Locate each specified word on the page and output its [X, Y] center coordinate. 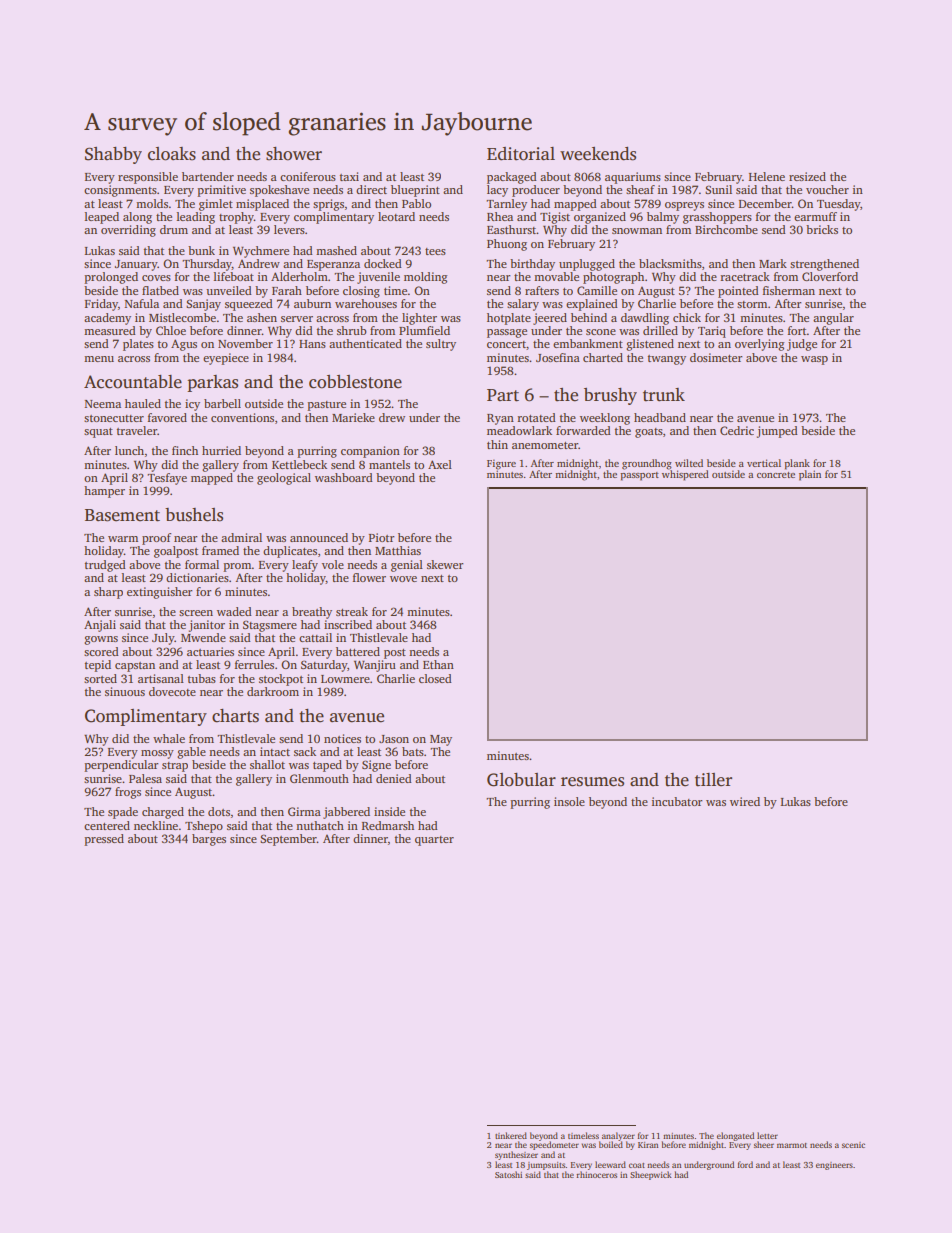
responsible [148, 178]
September [288, 840]
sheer [764, 1144]
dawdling [645, 319]
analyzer [618, 1136]
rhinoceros [596, 1174]
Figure [501, 464]
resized [807, 176]
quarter [434, 841]
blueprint [415, 191]
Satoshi [508, 1174]
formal [202, 564]
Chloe [171, 330]
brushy [610, 396]
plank [797, 464]
